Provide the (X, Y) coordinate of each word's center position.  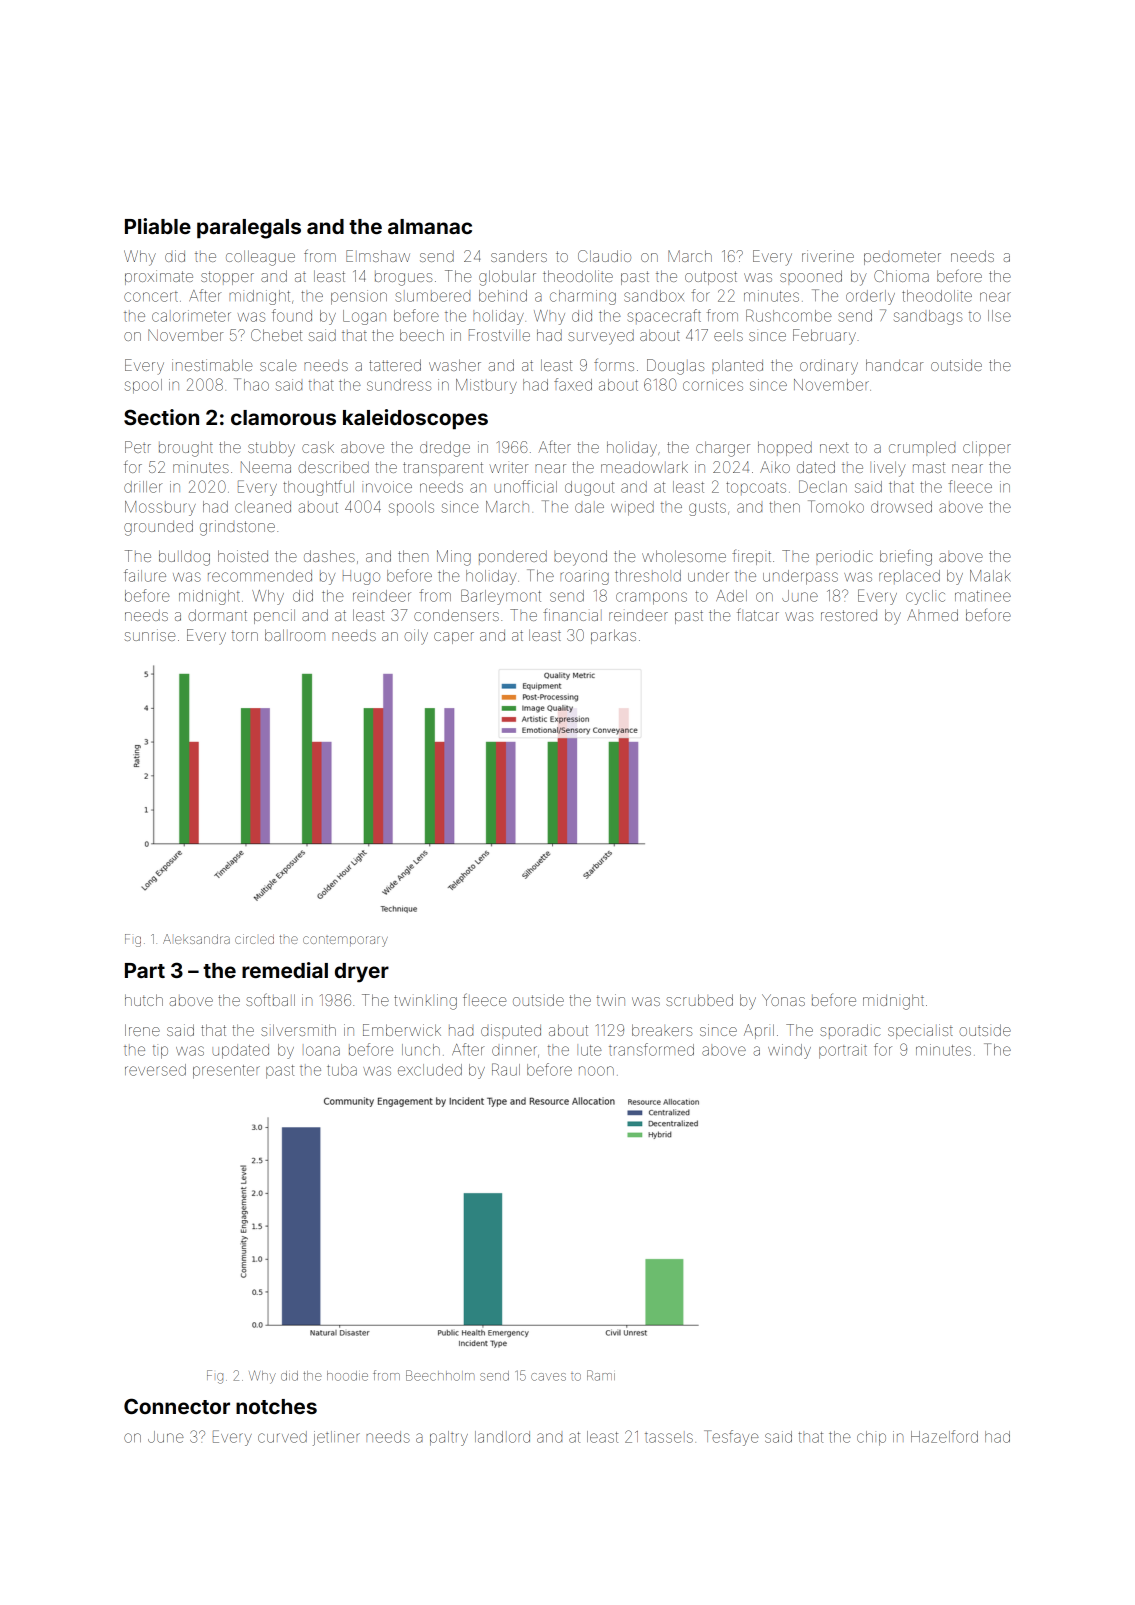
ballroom (295, 635)
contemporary (345, 941)
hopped (785, 448)
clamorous (283, 417)
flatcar (758, 614)
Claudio (604, 256)
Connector (177, 1406)
